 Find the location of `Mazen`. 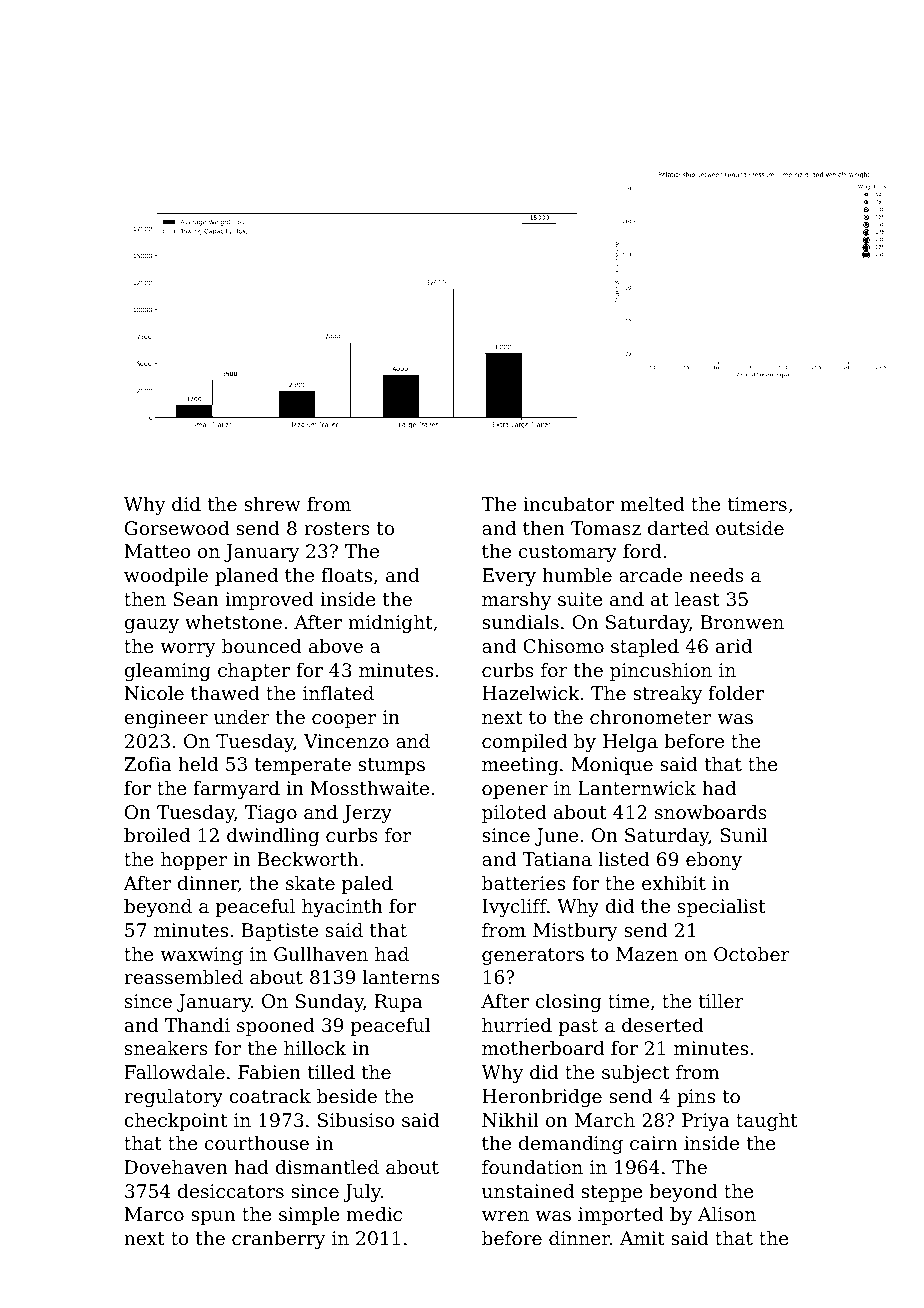

Mazen is located at coordinates (647, 954).
